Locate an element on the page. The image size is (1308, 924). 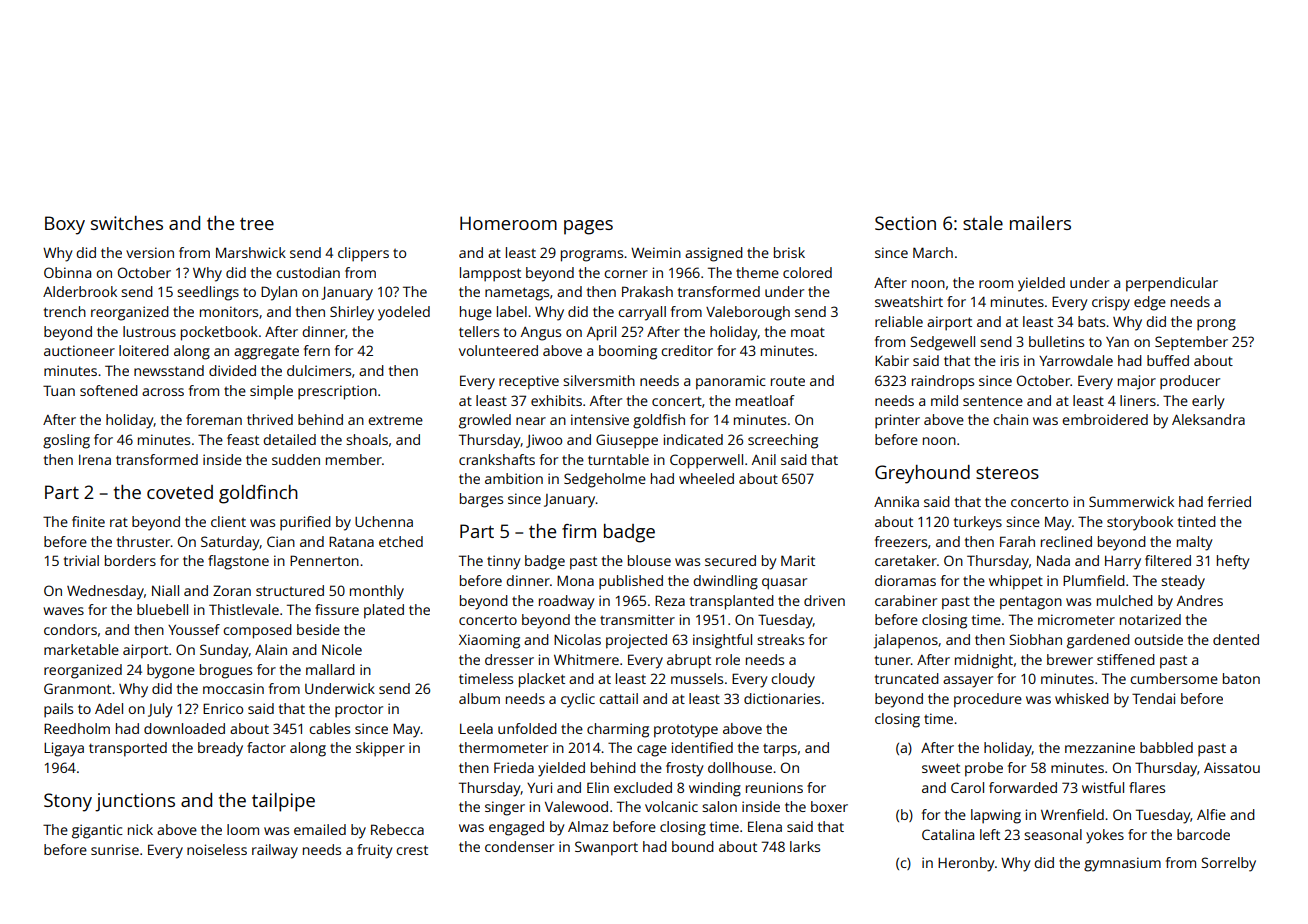
raindrops is located at coordinates (943, 382).
